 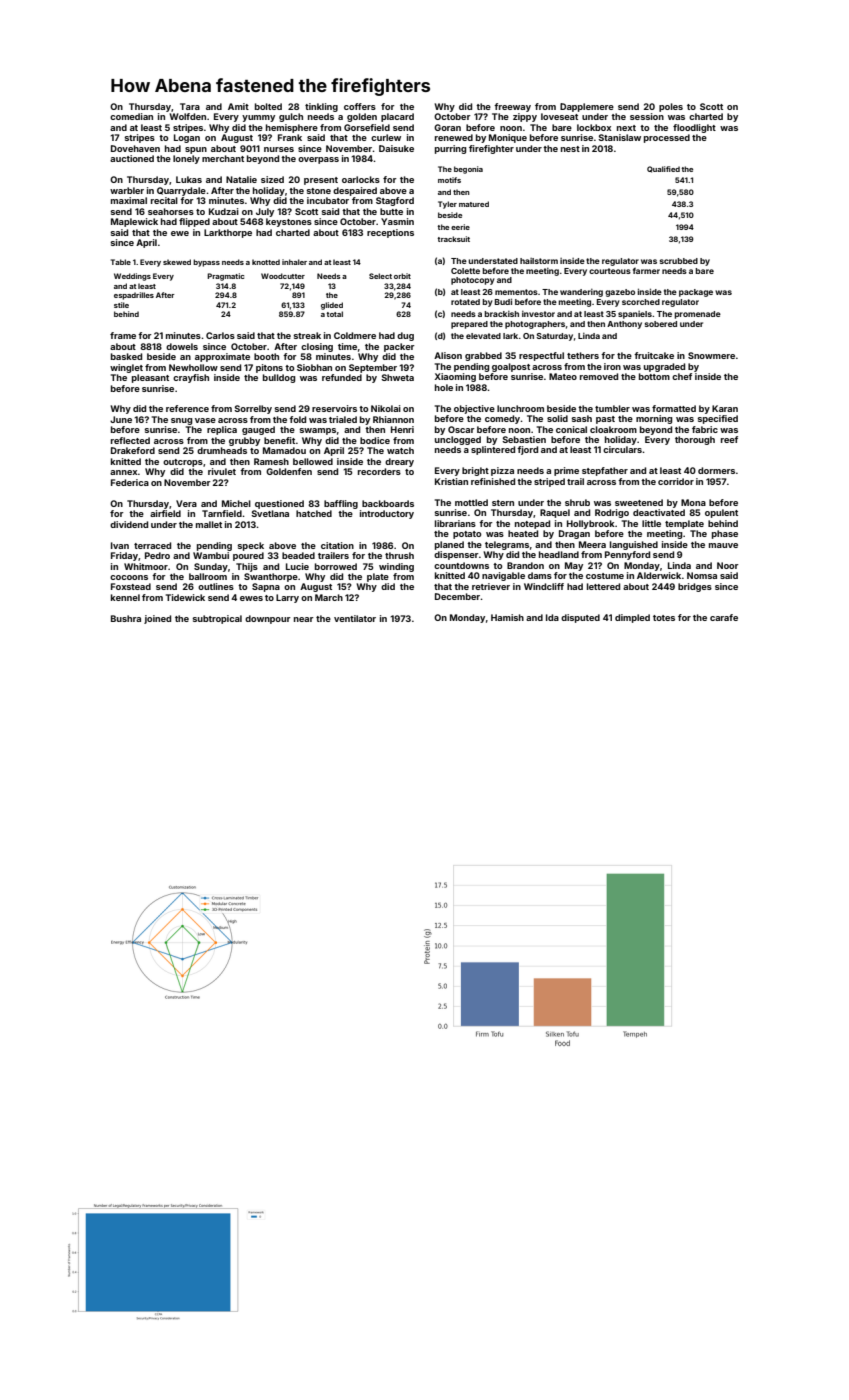 What do you see at coordinates (524, 439) in the image?
I see `Sebastien` at bounding box center [524, 439].
